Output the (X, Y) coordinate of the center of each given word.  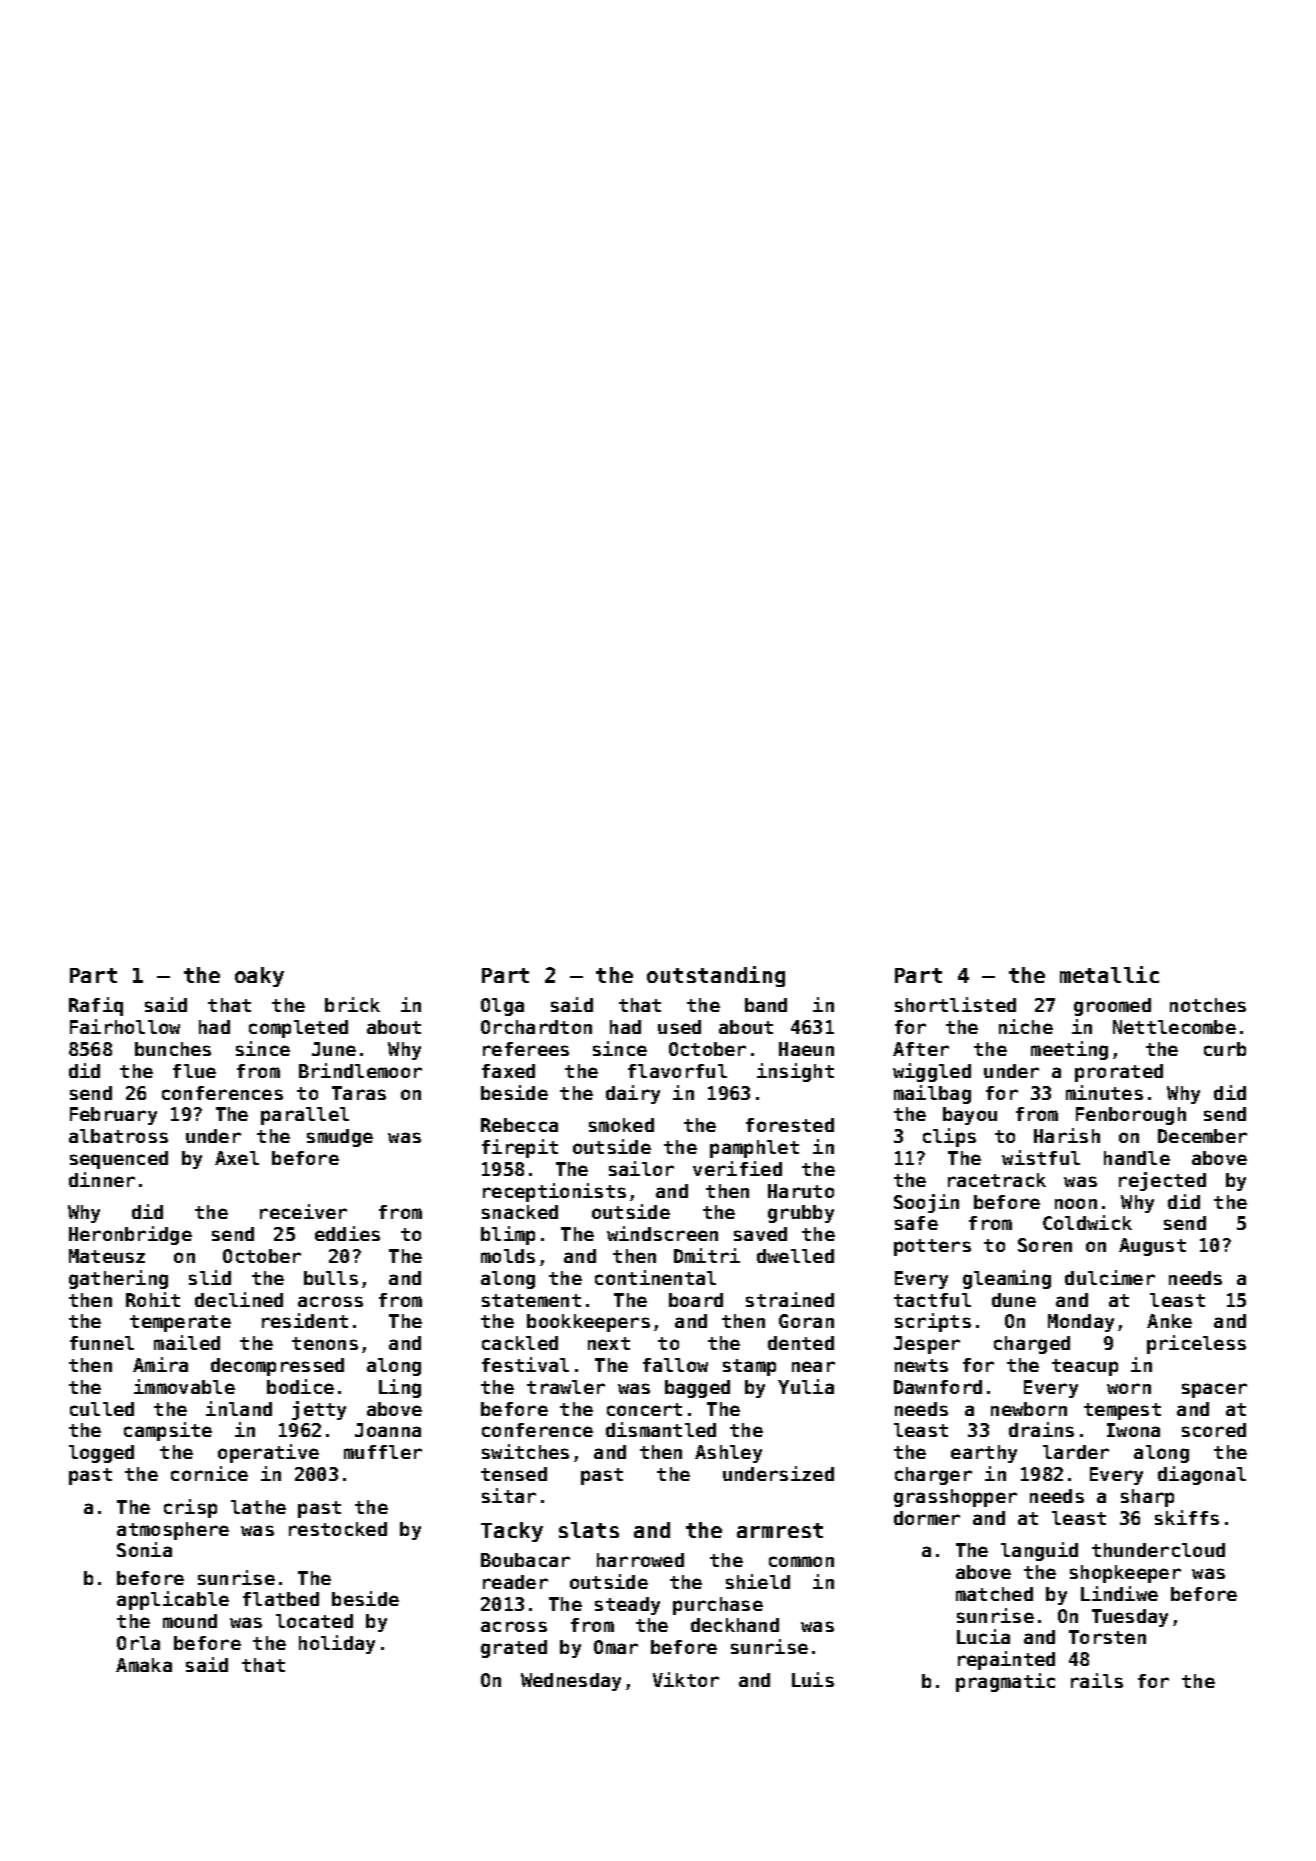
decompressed (277, 1367)
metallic (1109, 974)
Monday (1081, 1323)
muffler (383, 1452)
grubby (801, 1214)
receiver (303, 1211)
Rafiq (96, 1006)
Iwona (1133, 1430)
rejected (1162, 1181)
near (813, 1366)
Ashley (728, 1454)
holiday (337, 1644)
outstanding (716, 976)
